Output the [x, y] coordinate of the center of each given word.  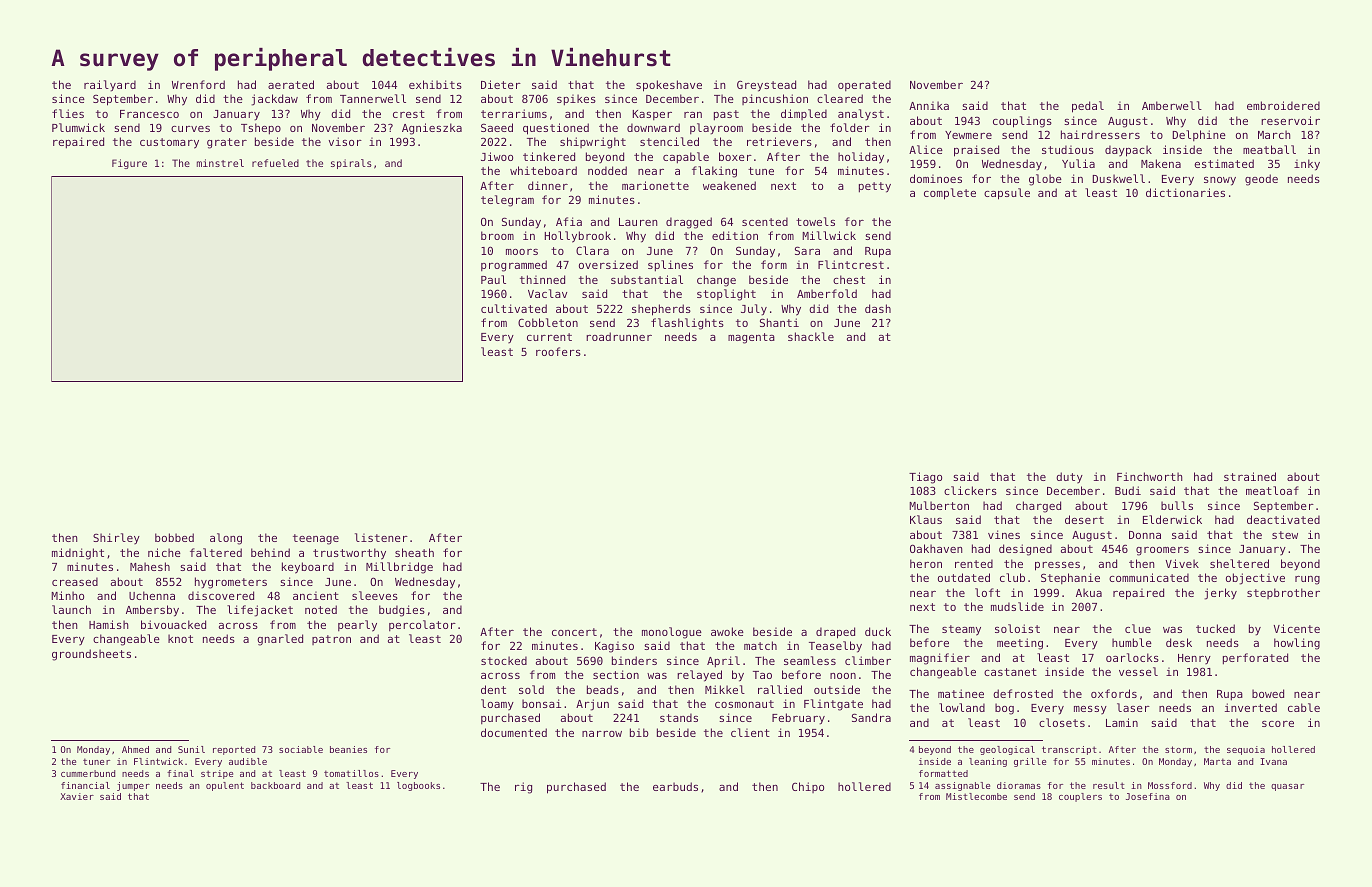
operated [864, 85]
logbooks [418, 786]
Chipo [808, 787]
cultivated [514, 308]
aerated [291, 84]
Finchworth [1150, 476]
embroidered [1283, 105]
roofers [558, 351]
